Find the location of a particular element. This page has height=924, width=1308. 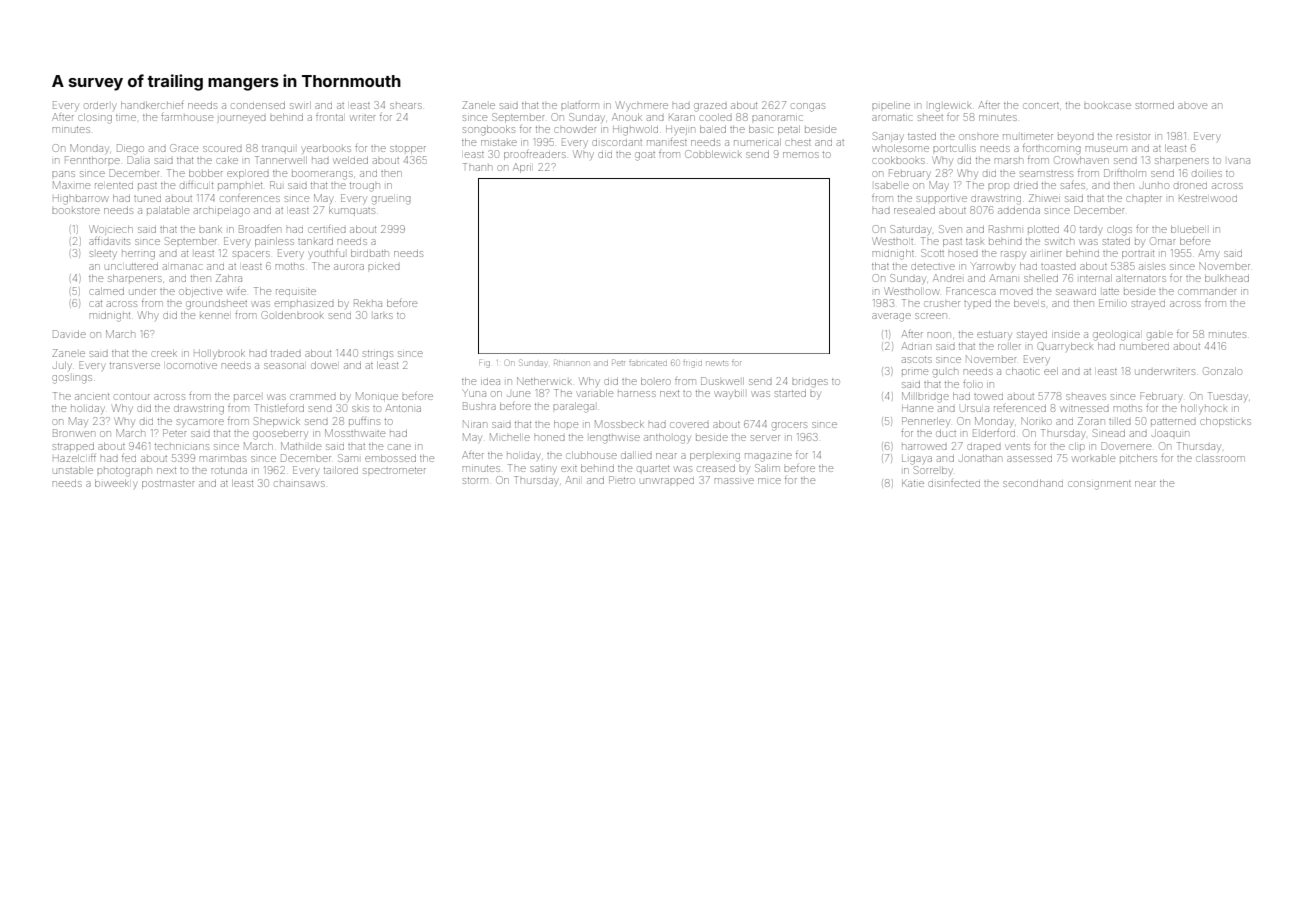

mice is located at coordinates (769, 481).
